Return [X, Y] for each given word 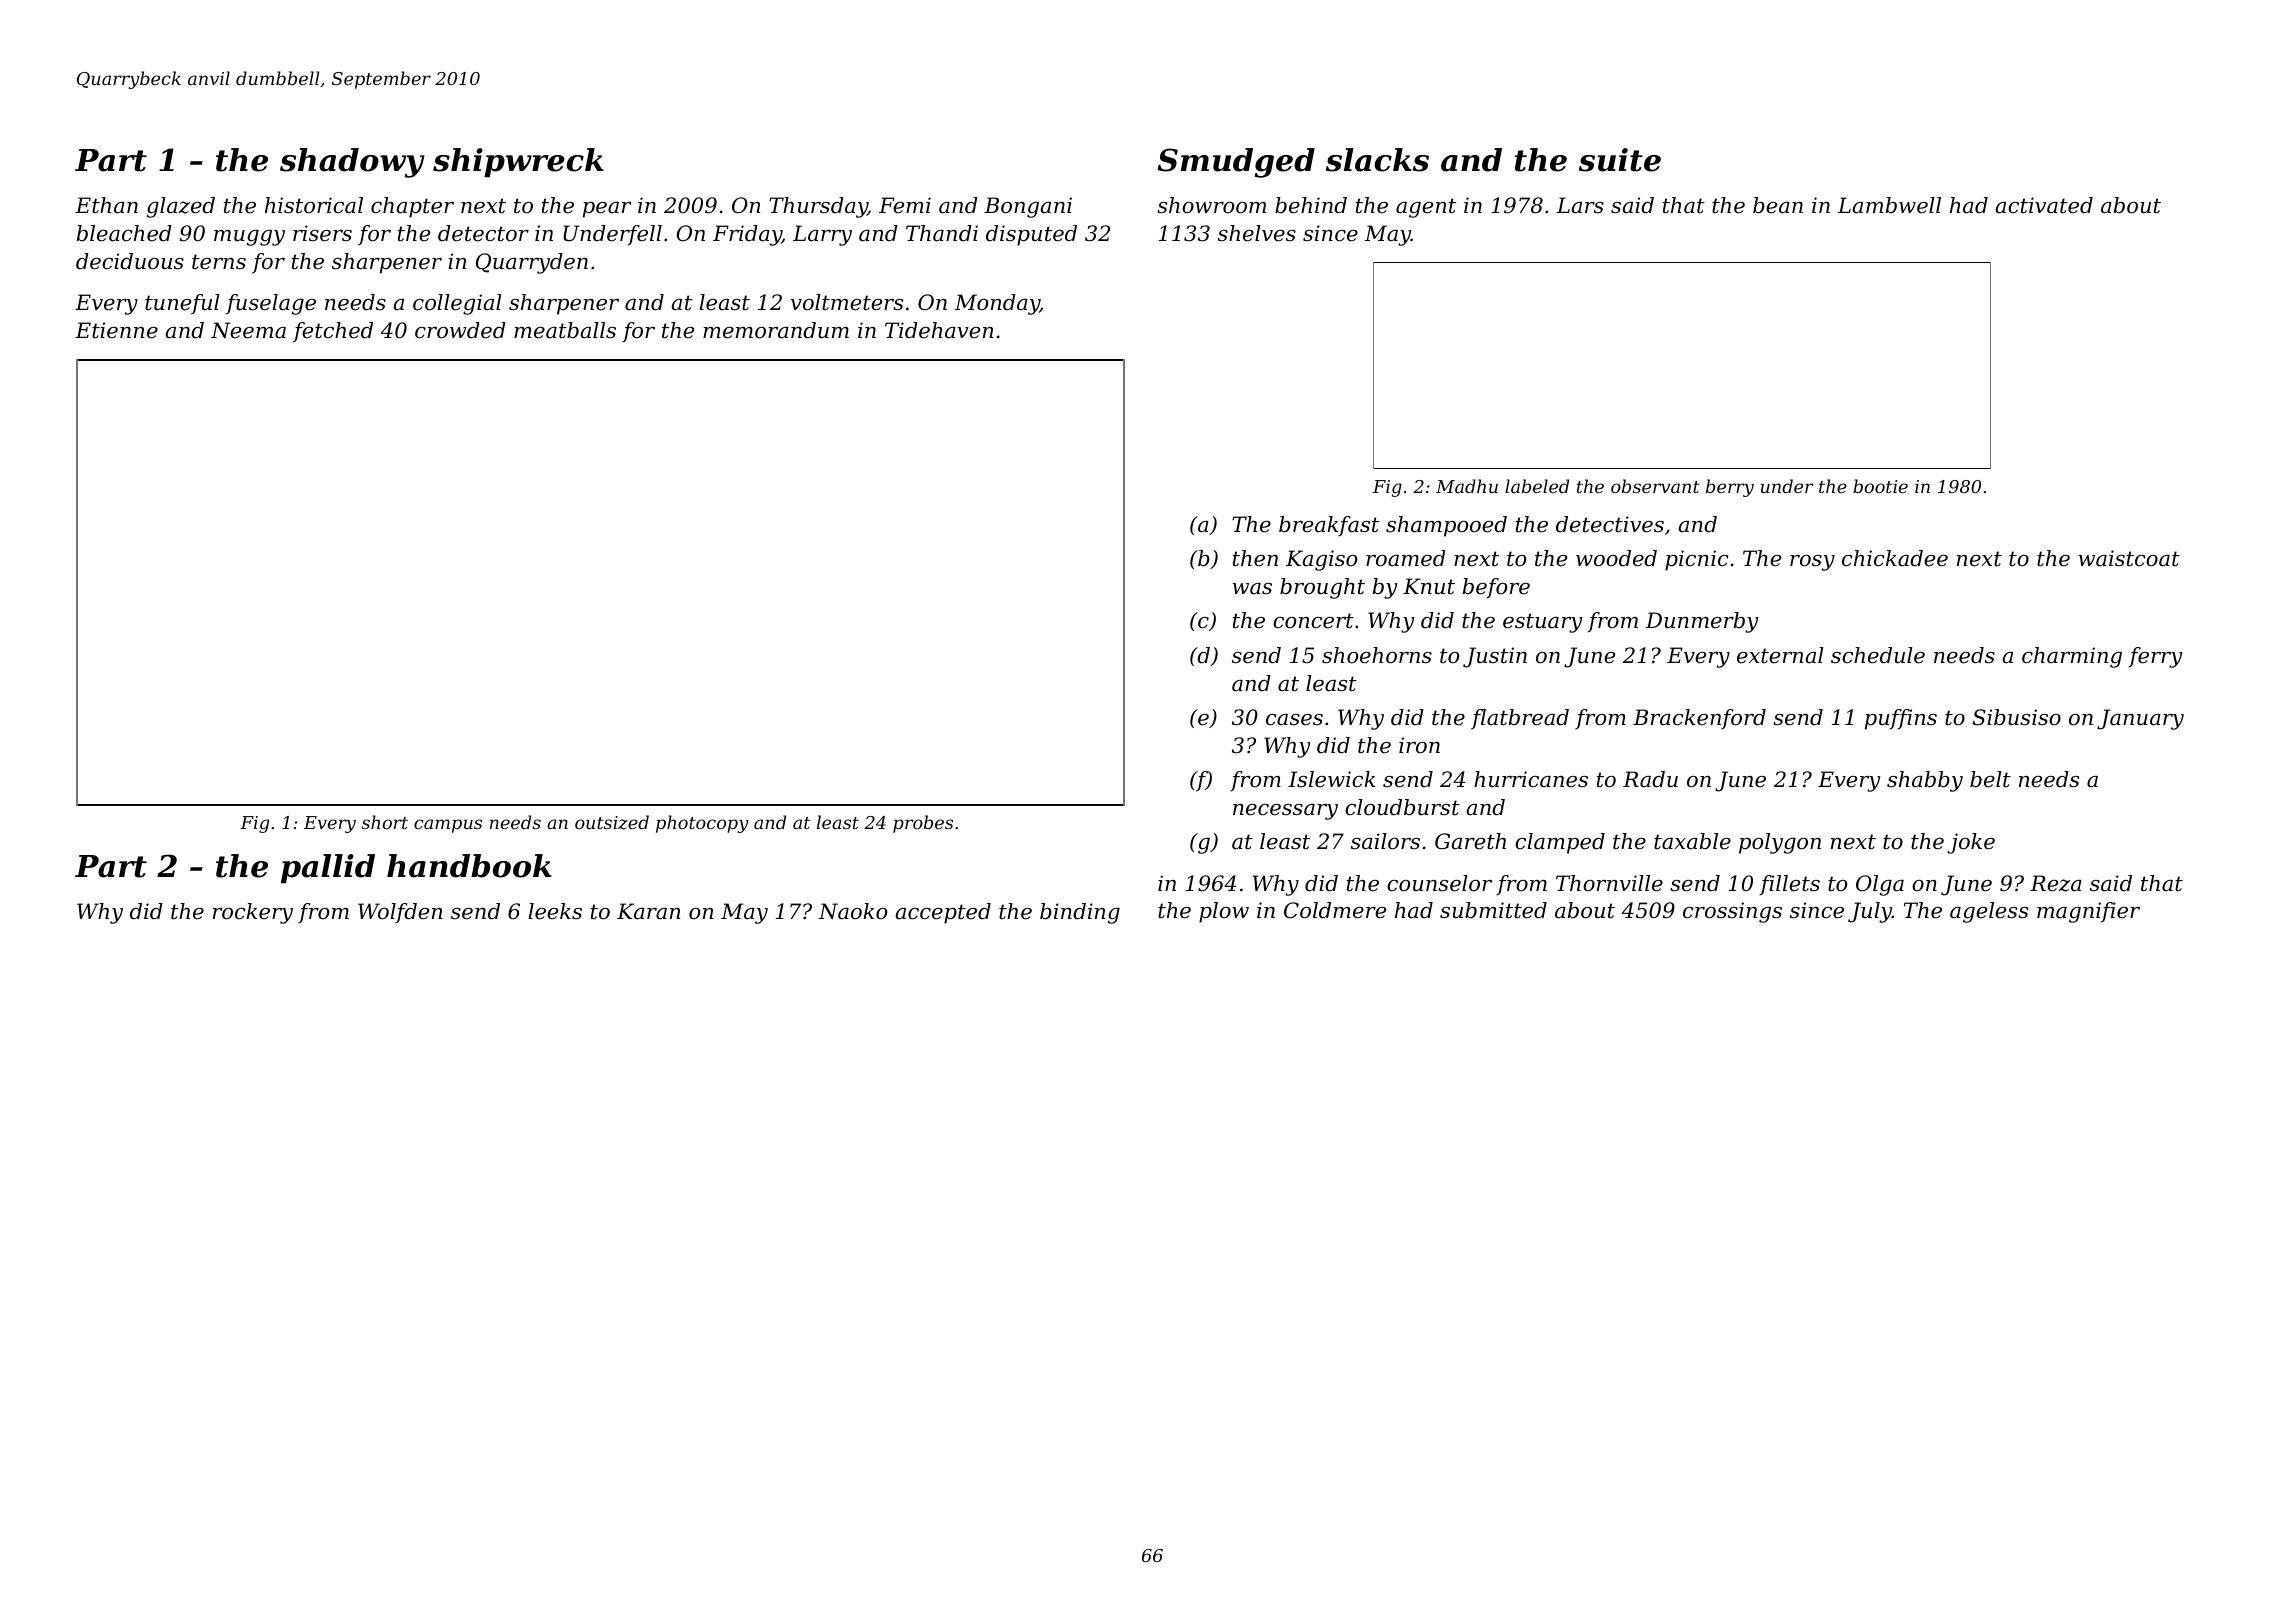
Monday [997, 304]
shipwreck [518, 163]
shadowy [352, 163]
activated [2044, 205]
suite [1620, 160]
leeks [555, 911]
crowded [460, 330]
